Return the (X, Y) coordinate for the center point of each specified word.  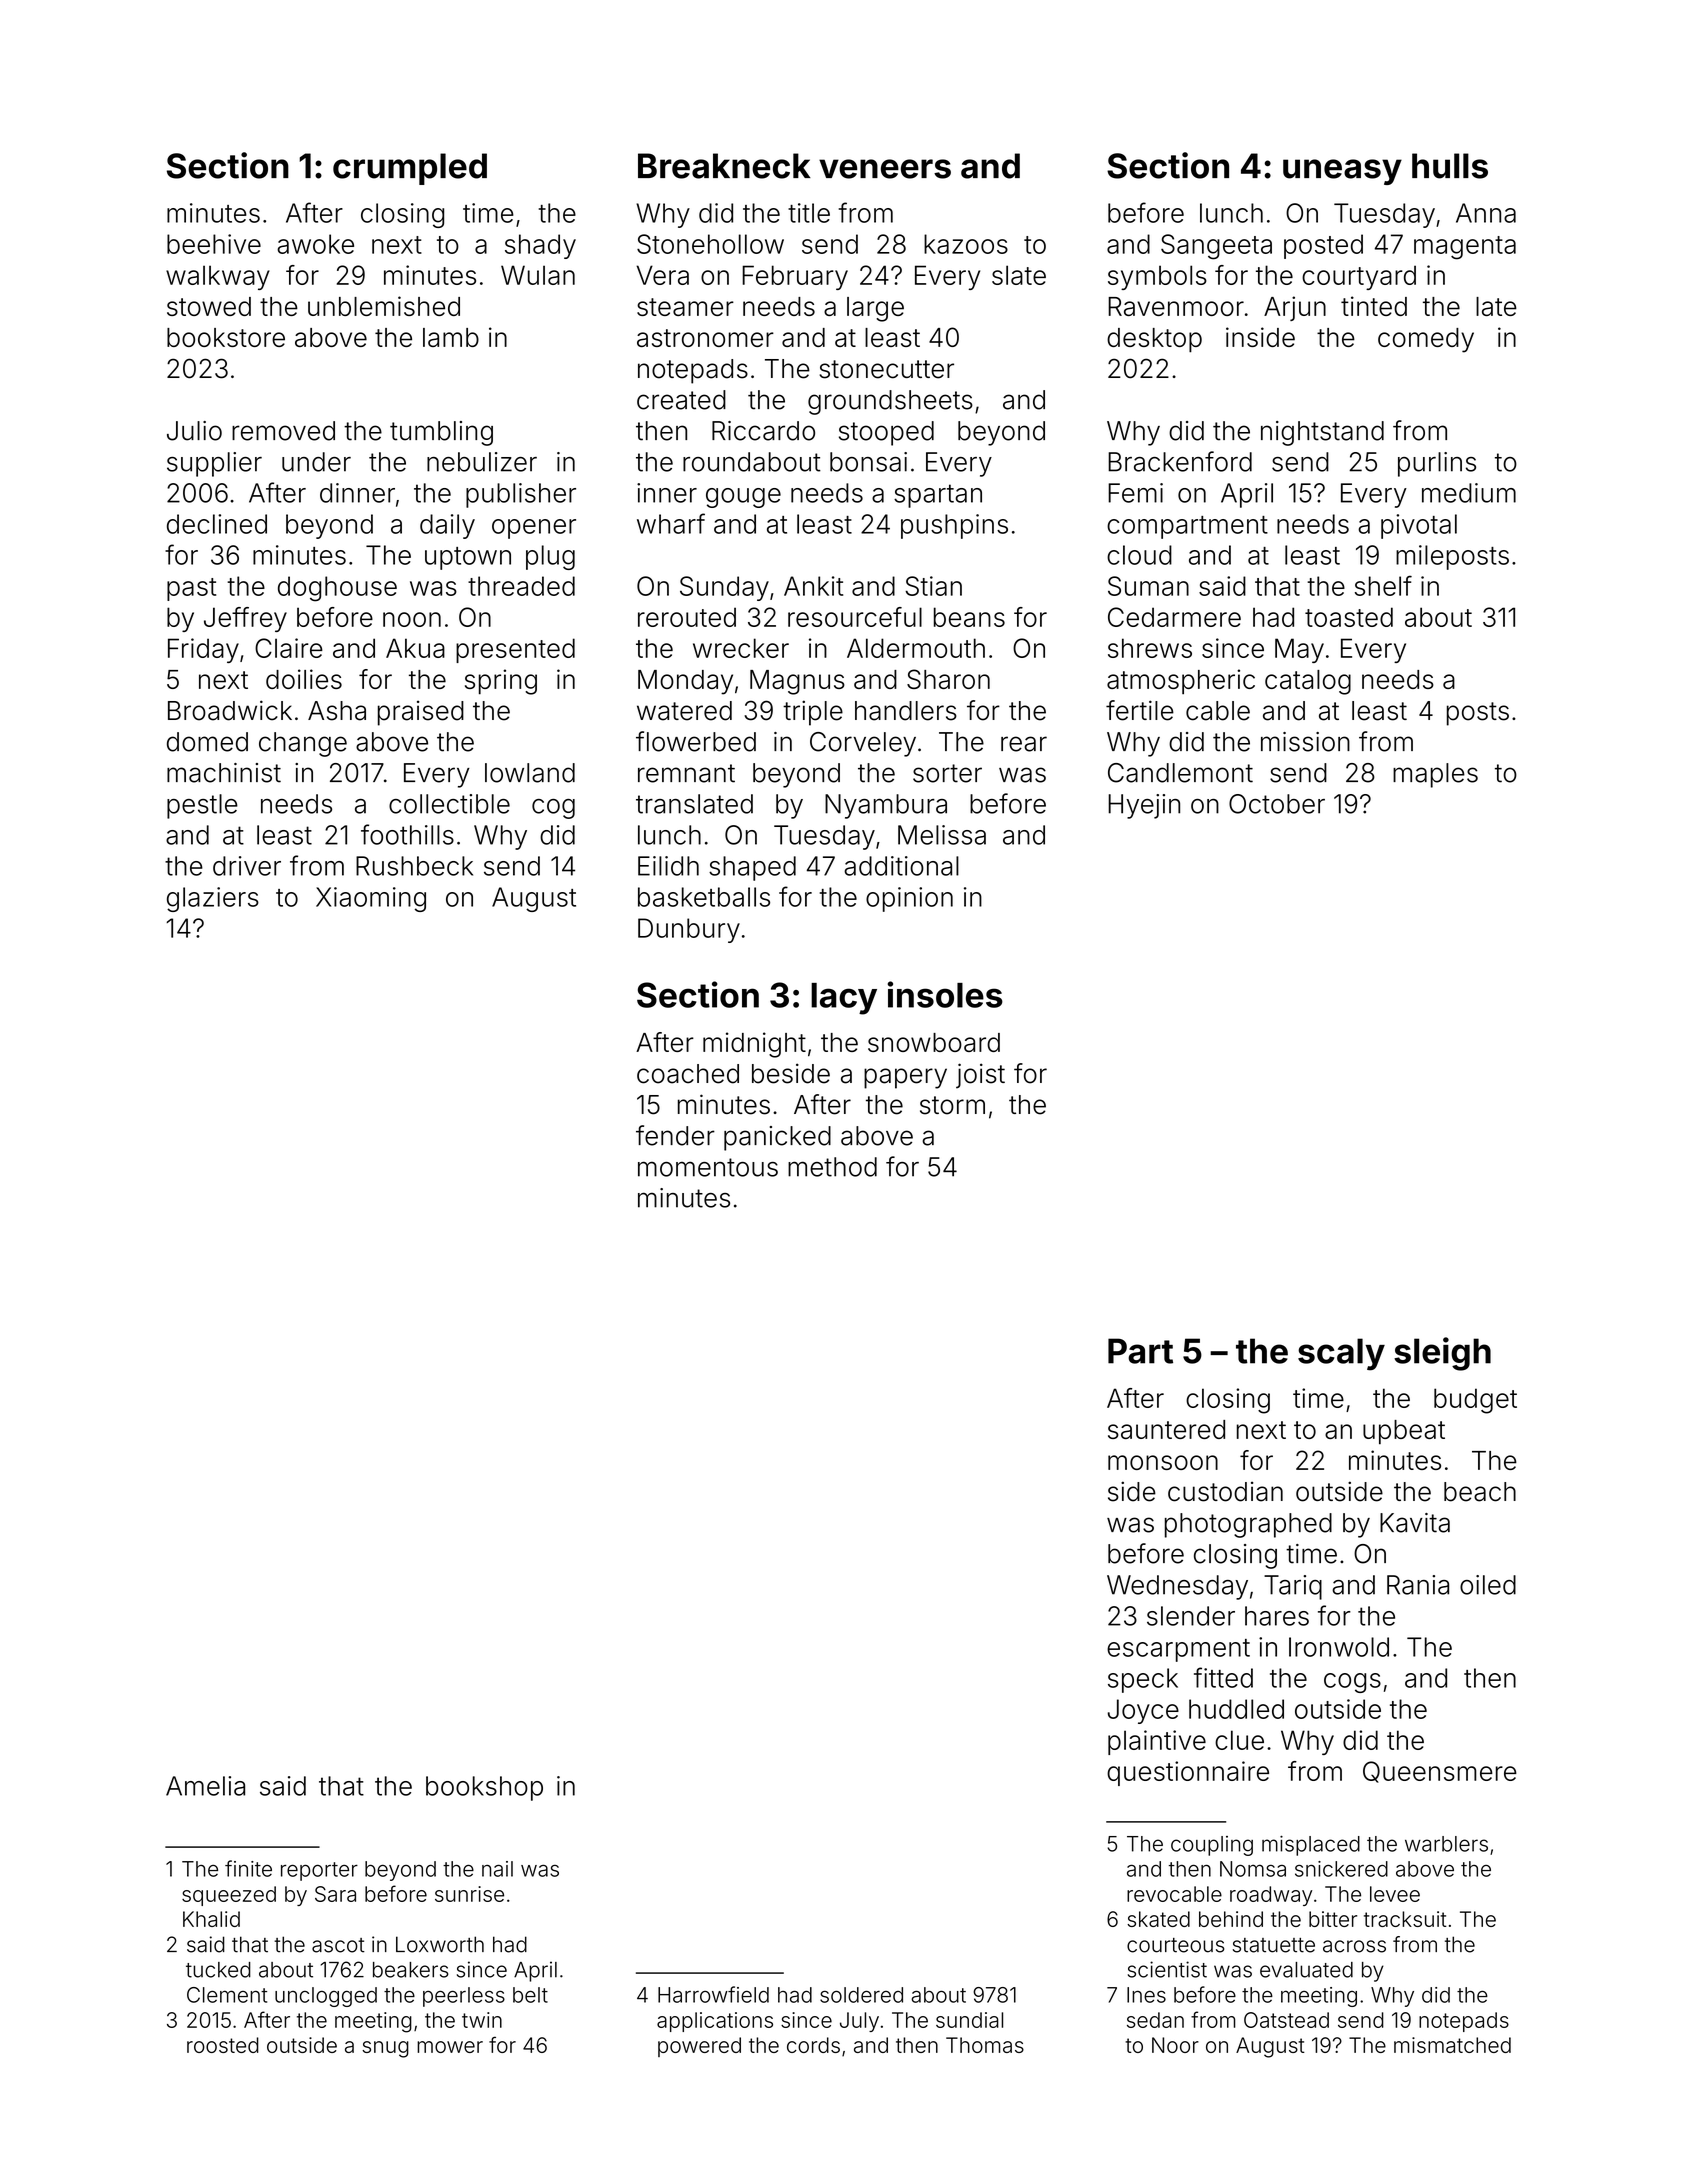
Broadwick (230, 710)
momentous (708, 1167)
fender (675, 1135)
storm (952, 1105)
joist (980, 1076)
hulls (1450, 166)
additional (901, 866)
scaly (1341, 1354)
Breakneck (724, 166)
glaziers (213, 899)
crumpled (410, 169)
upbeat (1404, 1432)
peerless (464, 1997)
